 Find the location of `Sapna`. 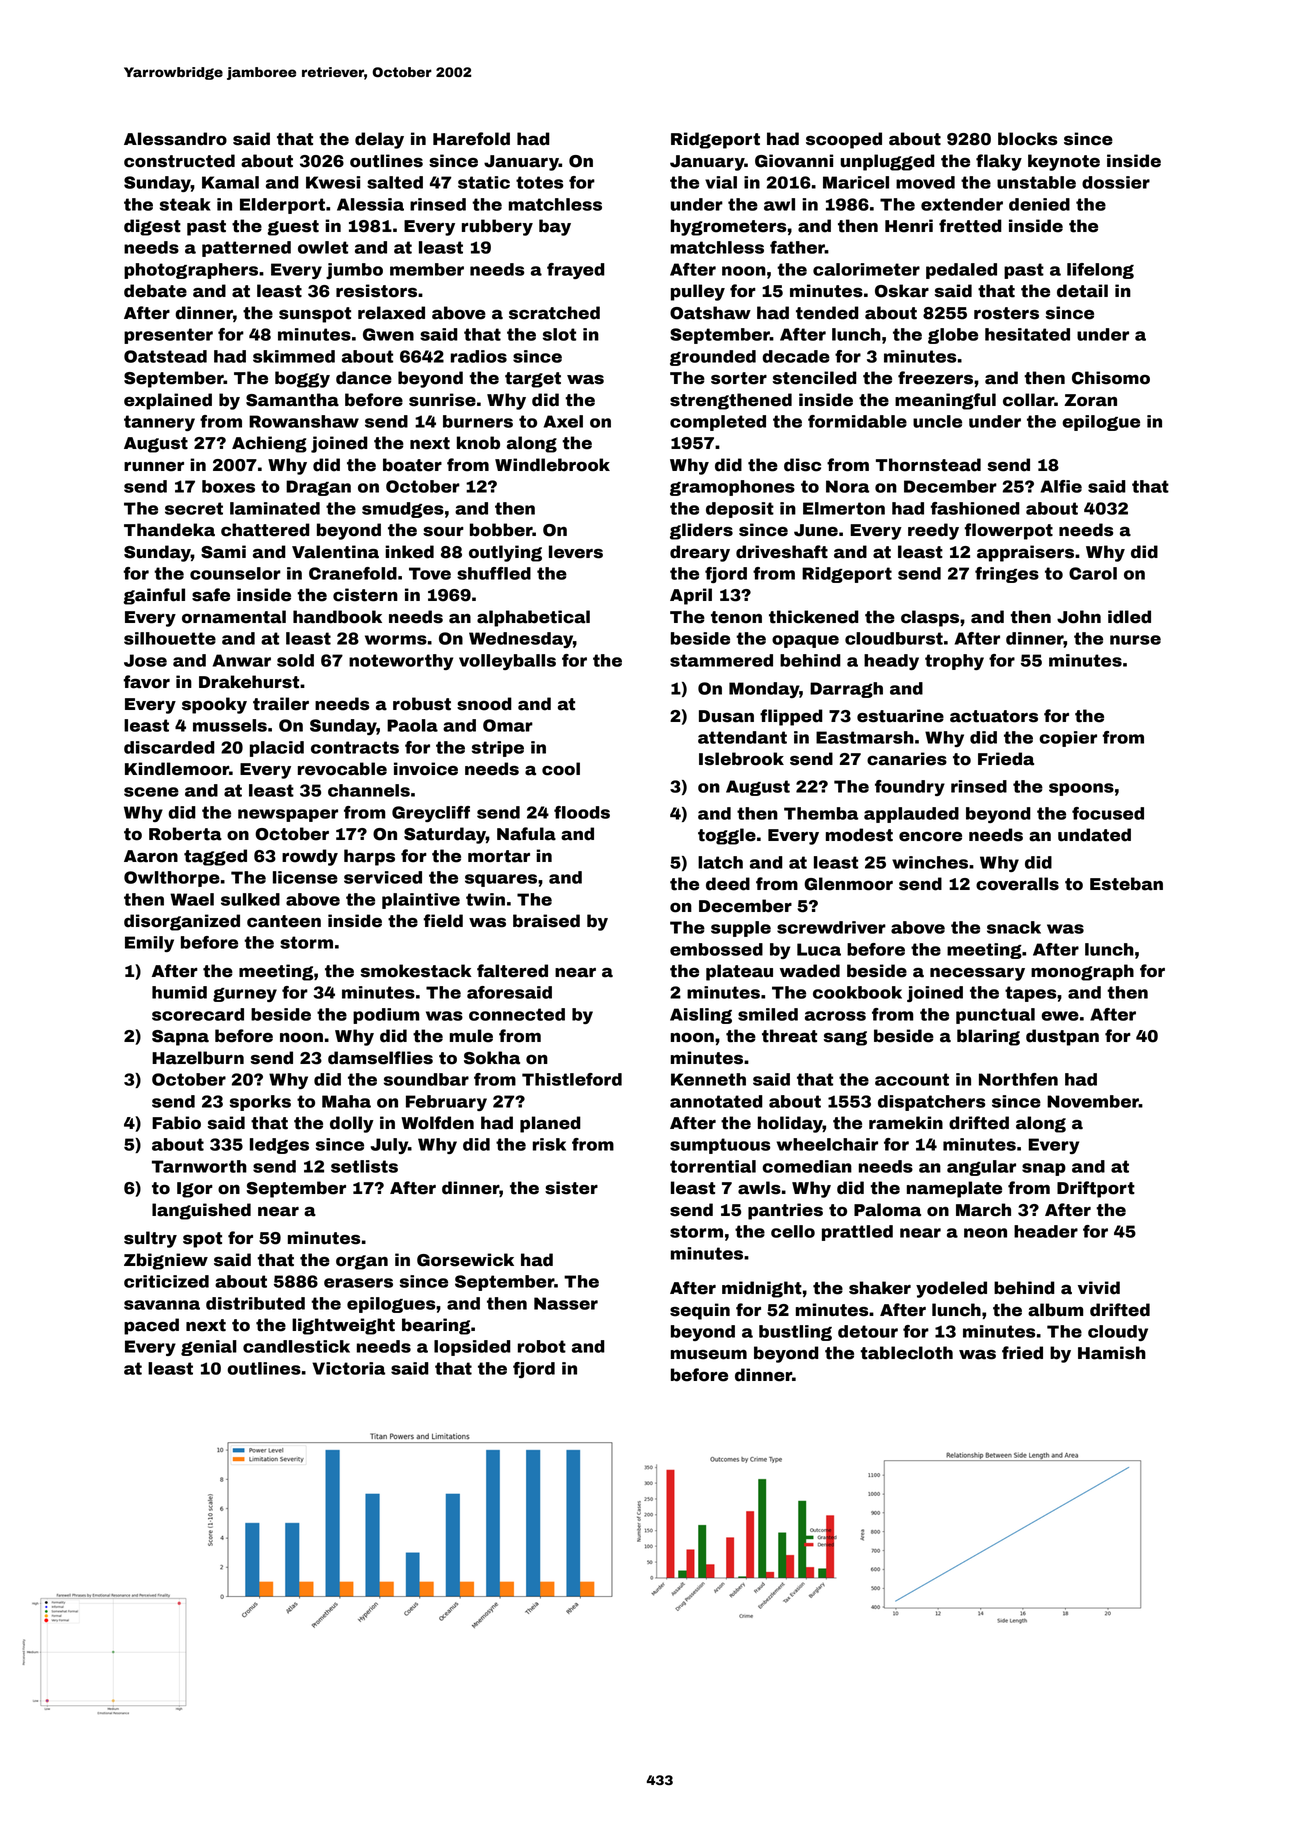

Sapna is located at coordinates (180, 1038).
